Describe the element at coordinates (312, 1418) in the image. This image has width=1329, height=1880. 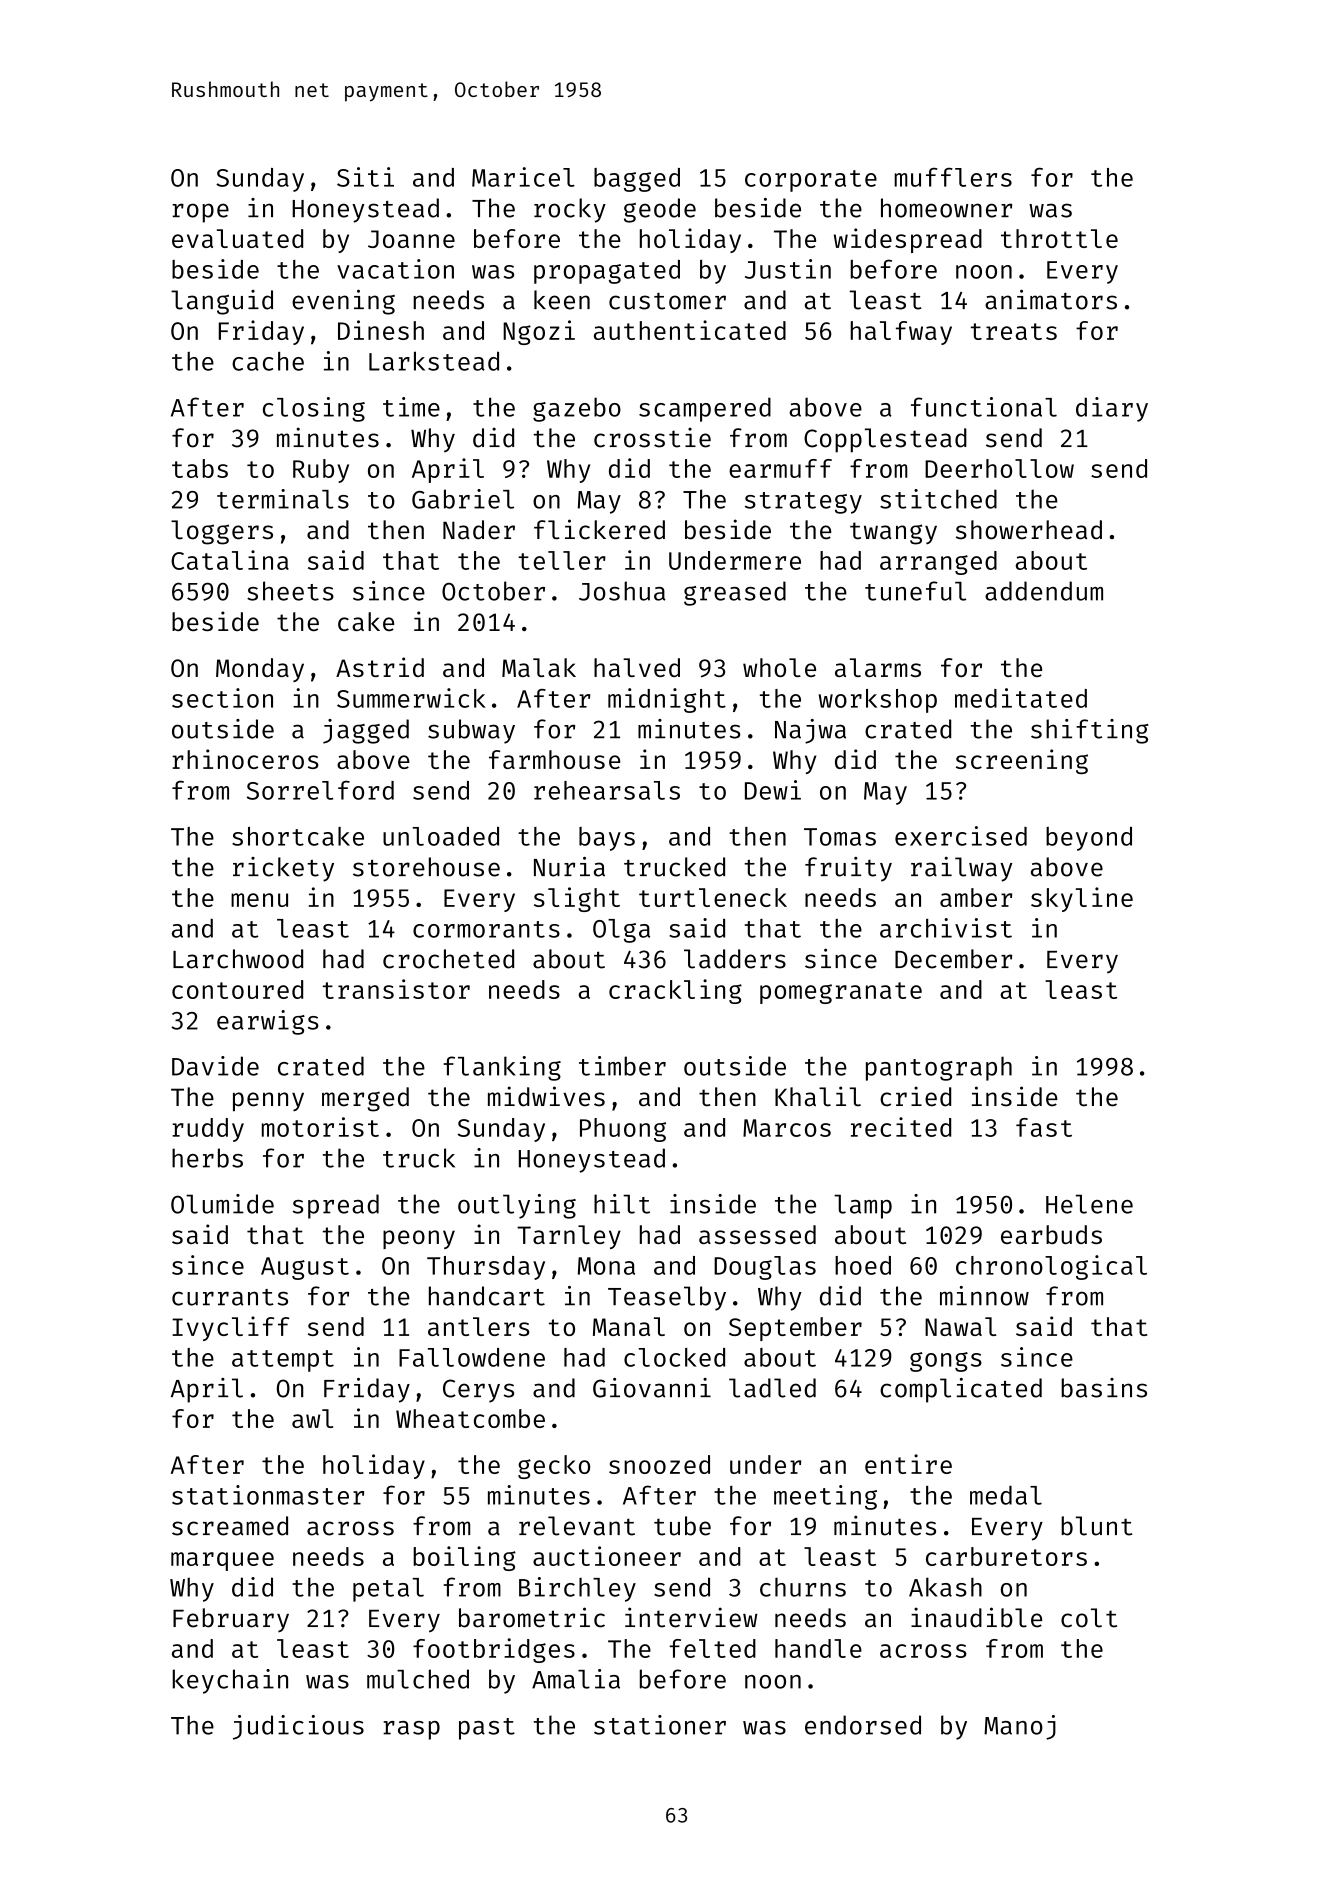
I see `awl` at that location.
